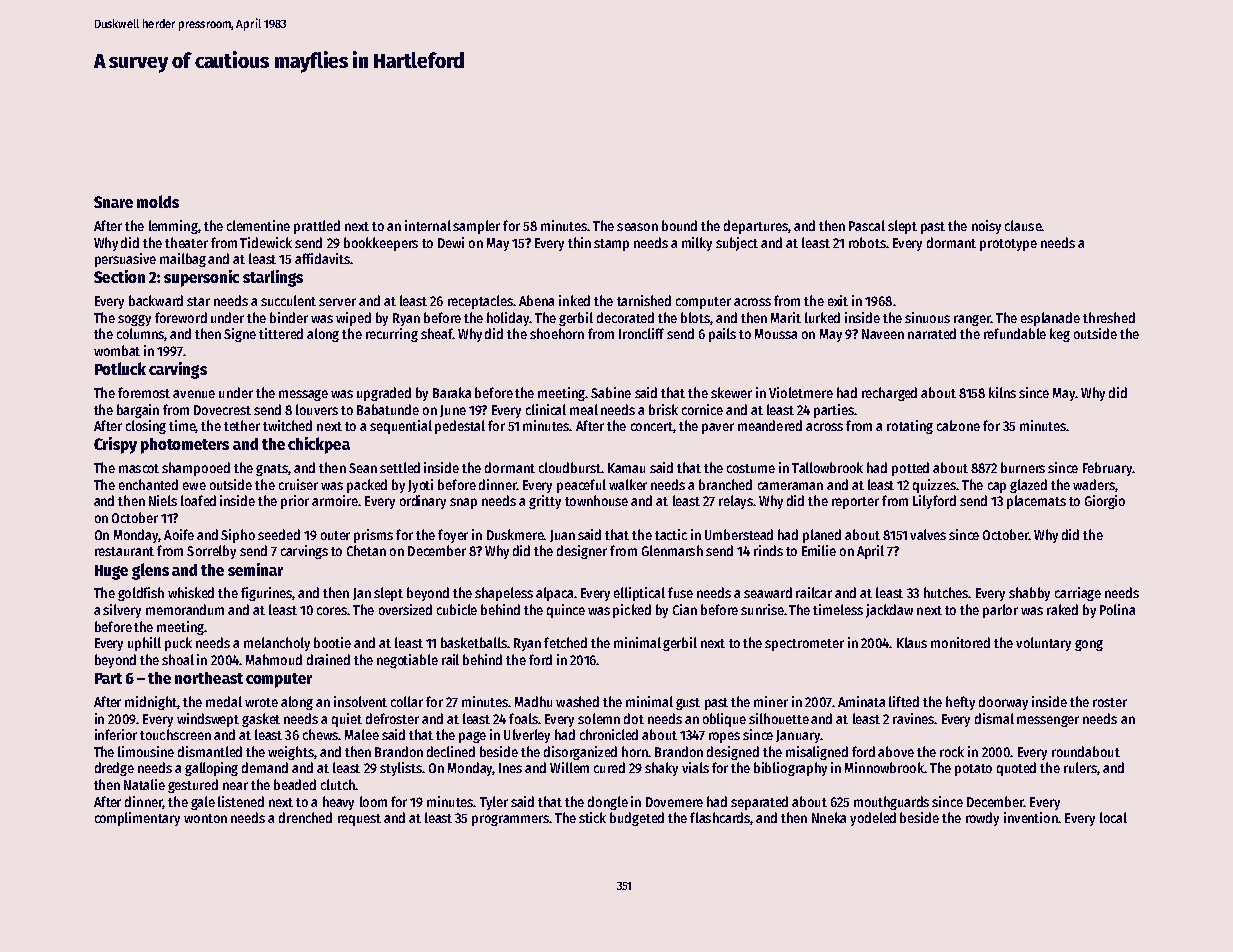 Image resolution: width=1233 pixels, height=952 pixels. What do you see at coordinates (611, 392) in the screenshot?
I see `Sabine` at bounding box center [611, 392].
